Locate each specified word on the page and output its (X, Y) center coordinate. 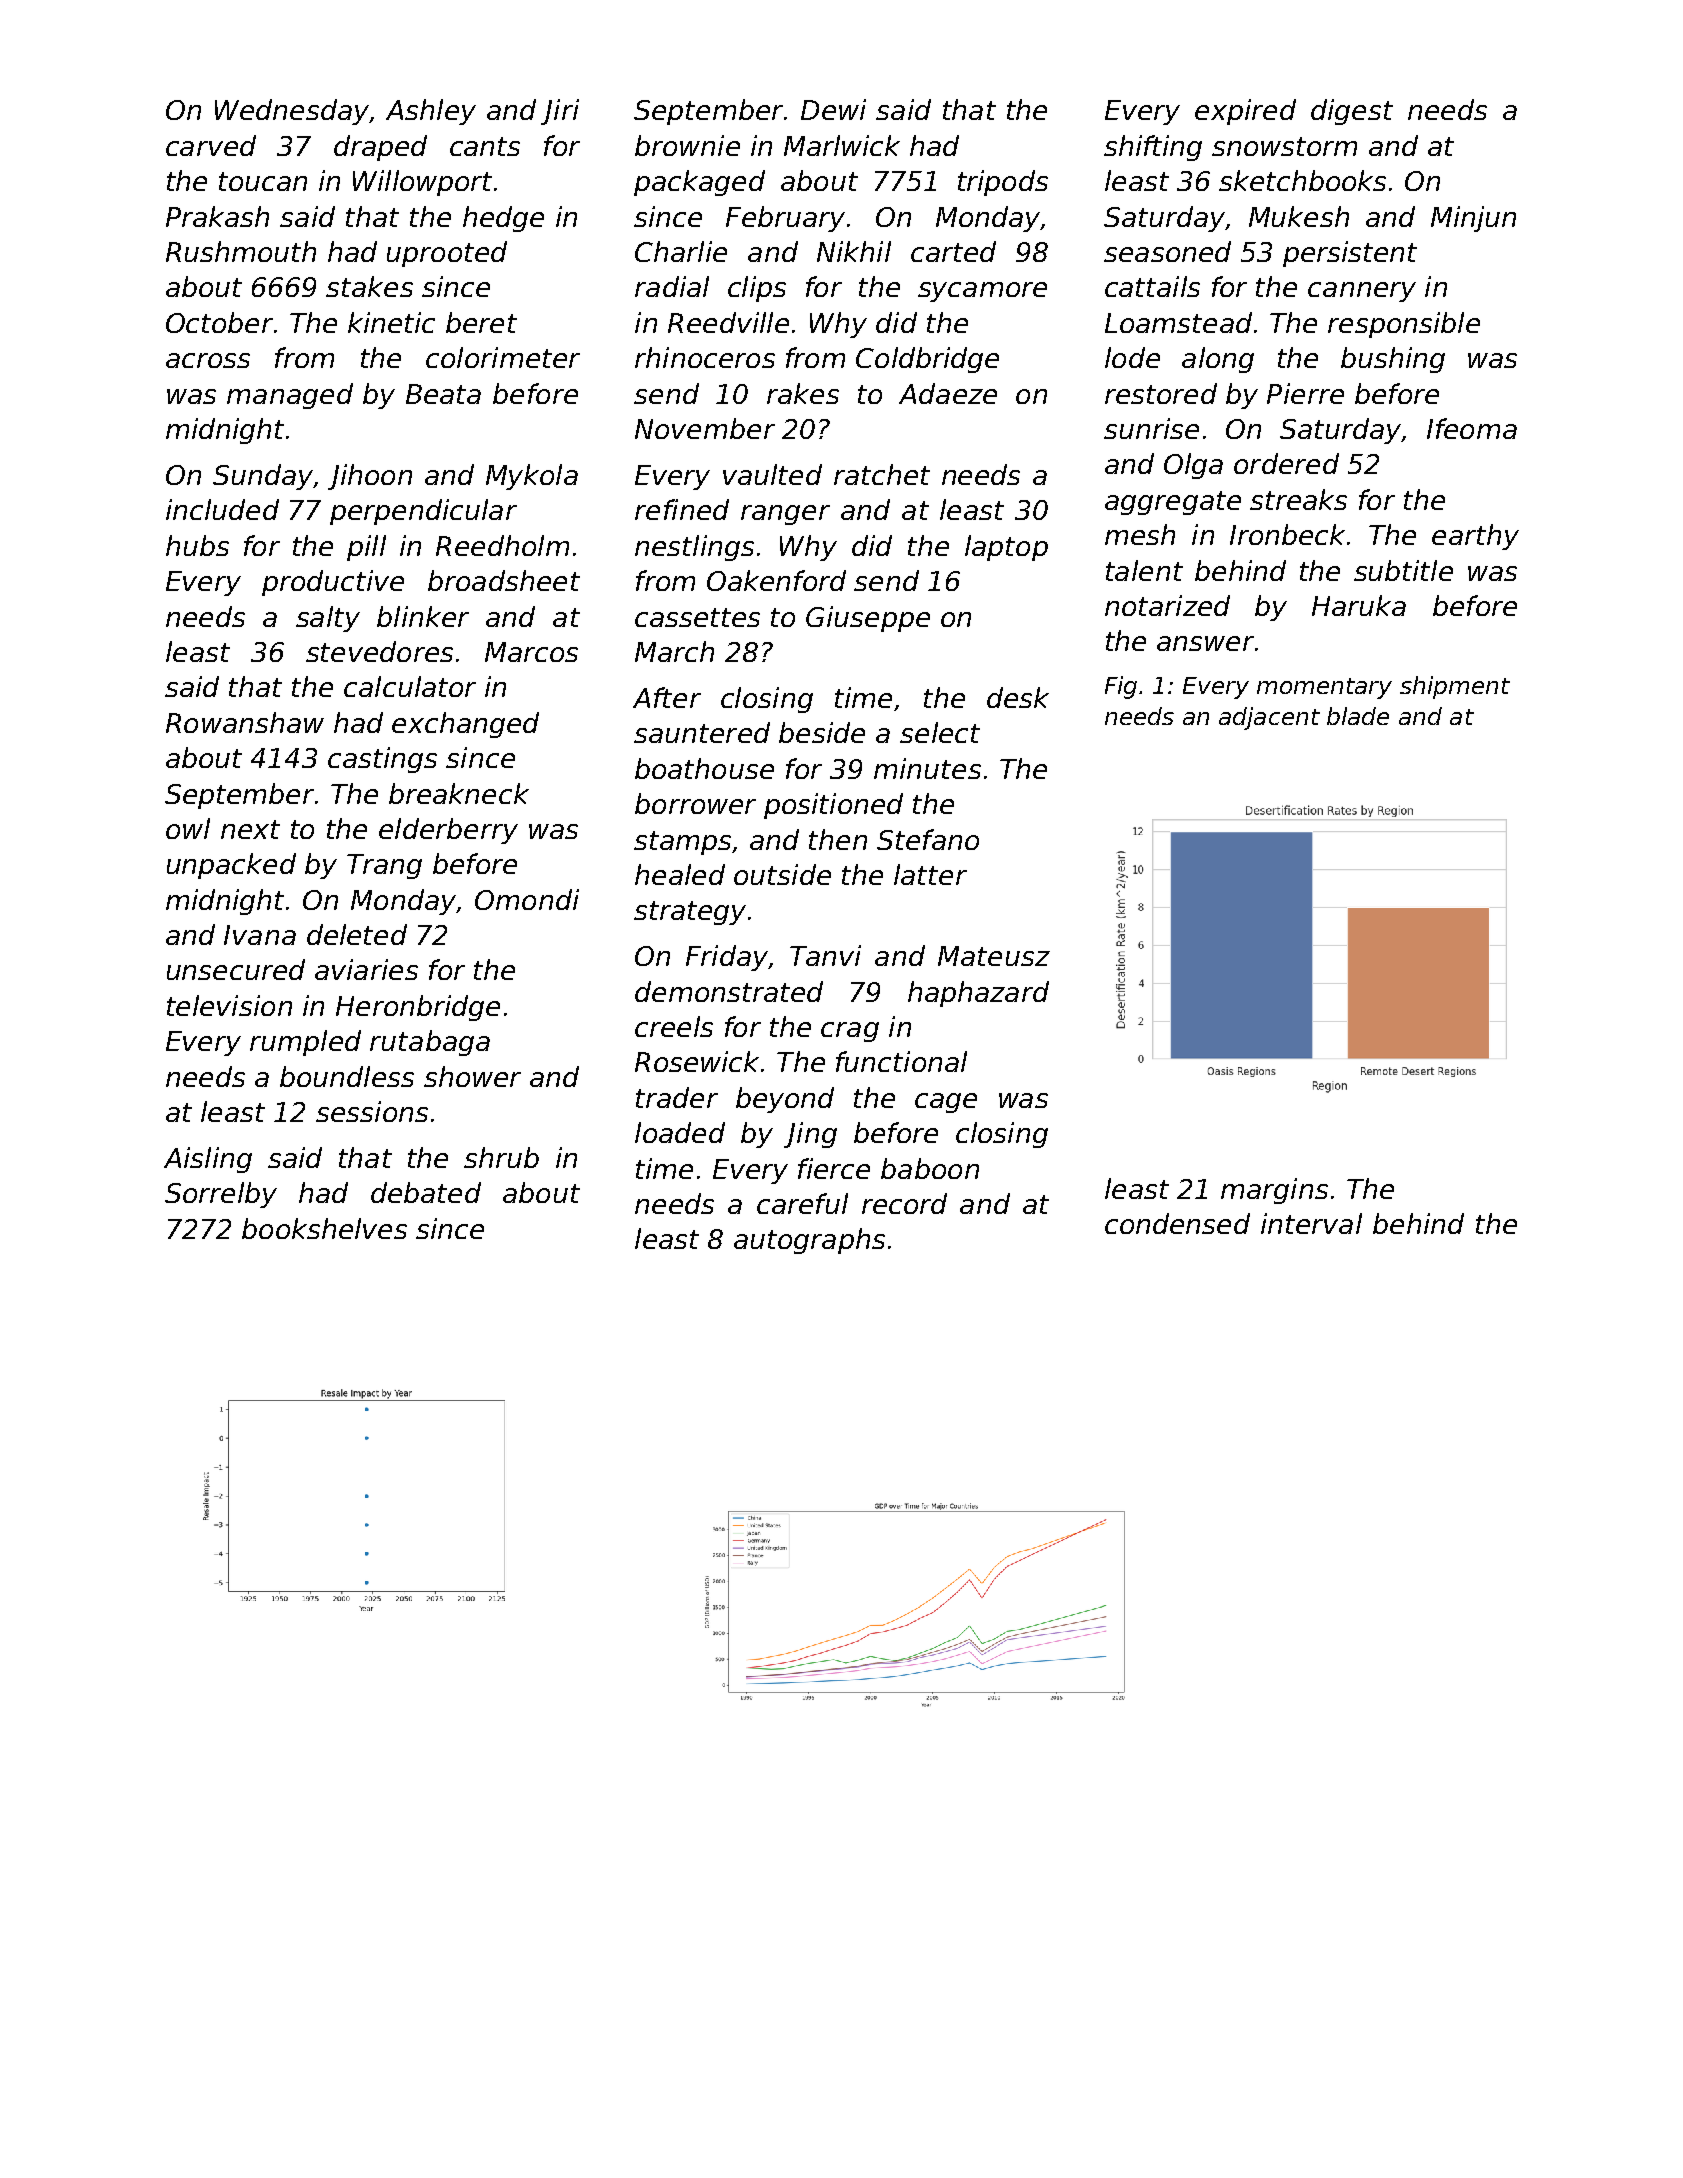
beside (822, 732)
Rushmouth (241, 251)
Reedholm (502, 545)
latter (930, 874)
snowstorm (1284, 146)
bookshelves (324, 1228)
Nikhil (854, 251)
